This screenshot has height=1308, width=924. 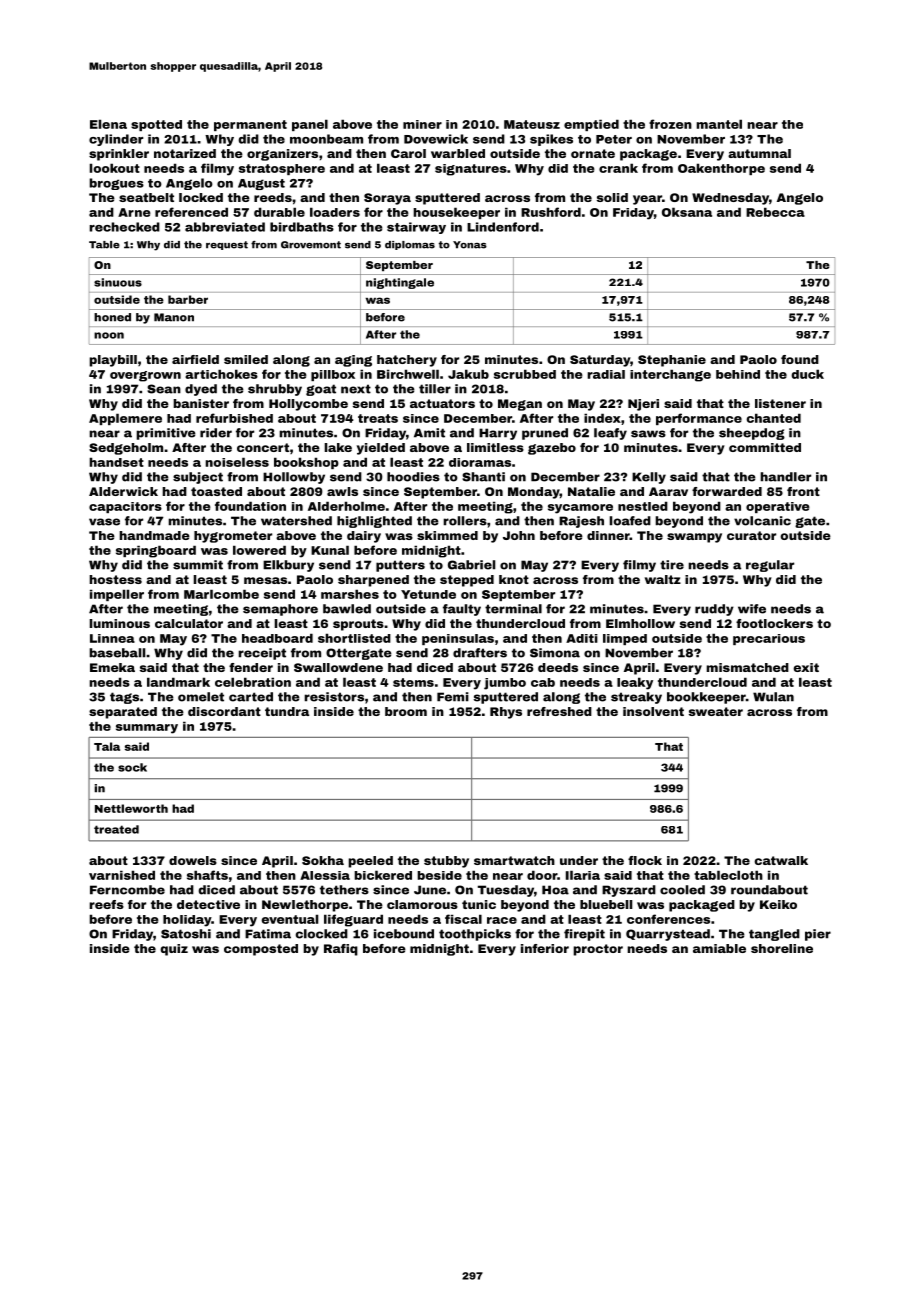 What do you see at coordinates (207, 875) in the screenshot?
I see `shafts` at bounding box center [207, 875].
